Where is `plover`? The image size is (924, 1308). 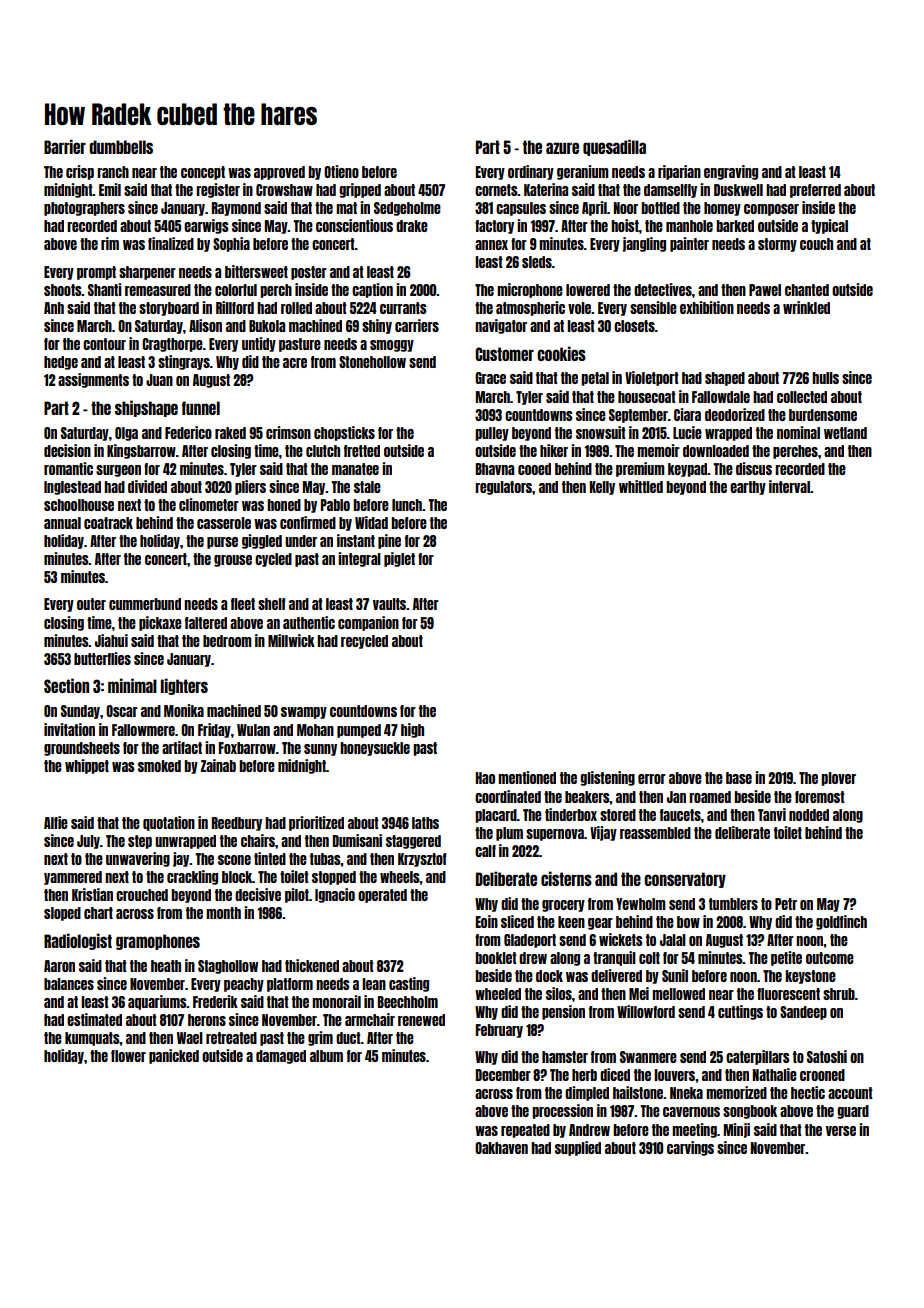
plover is located at coordinates (838, 779).
